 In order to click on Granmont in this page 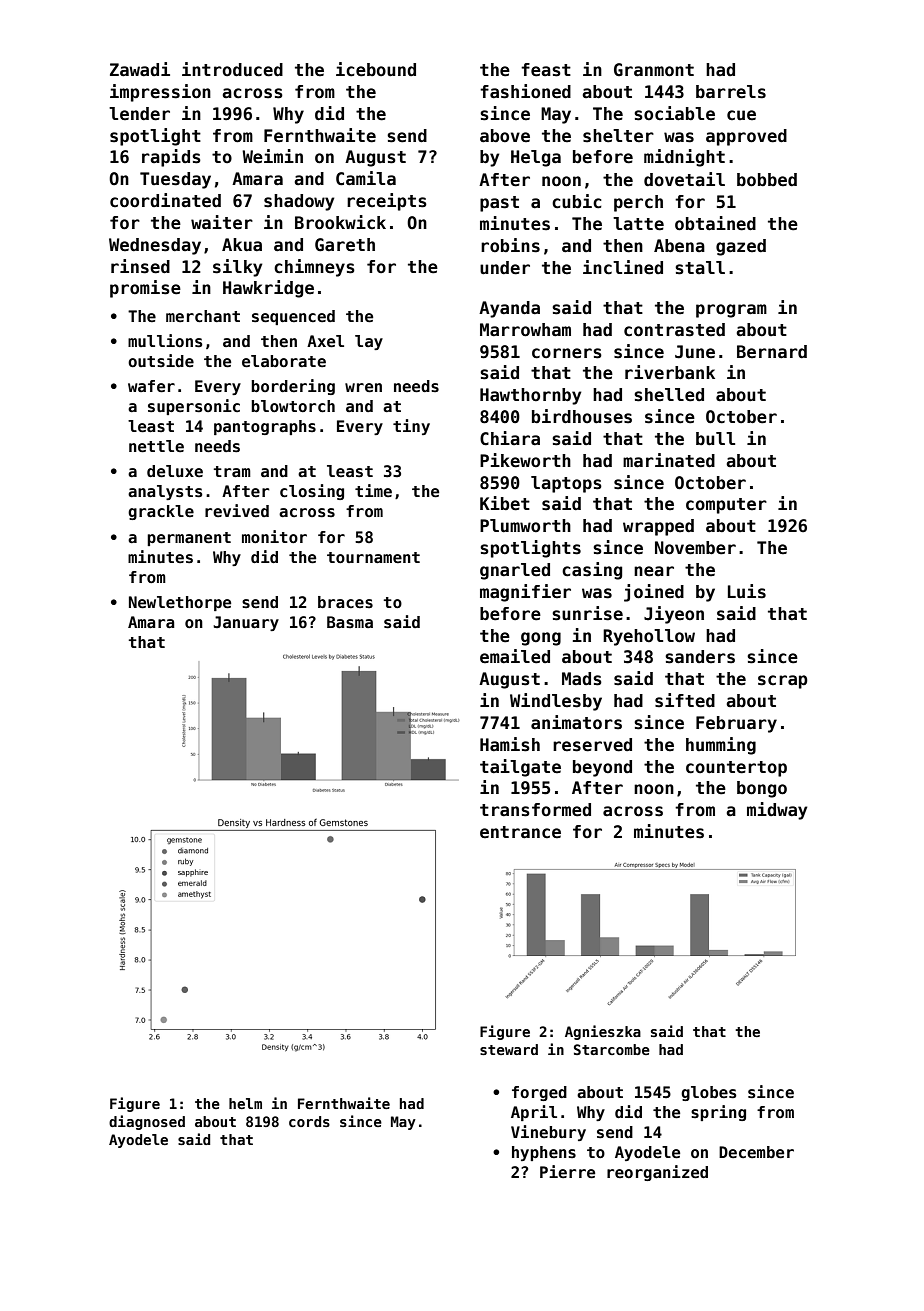, I will do `click(654, 70)`.
